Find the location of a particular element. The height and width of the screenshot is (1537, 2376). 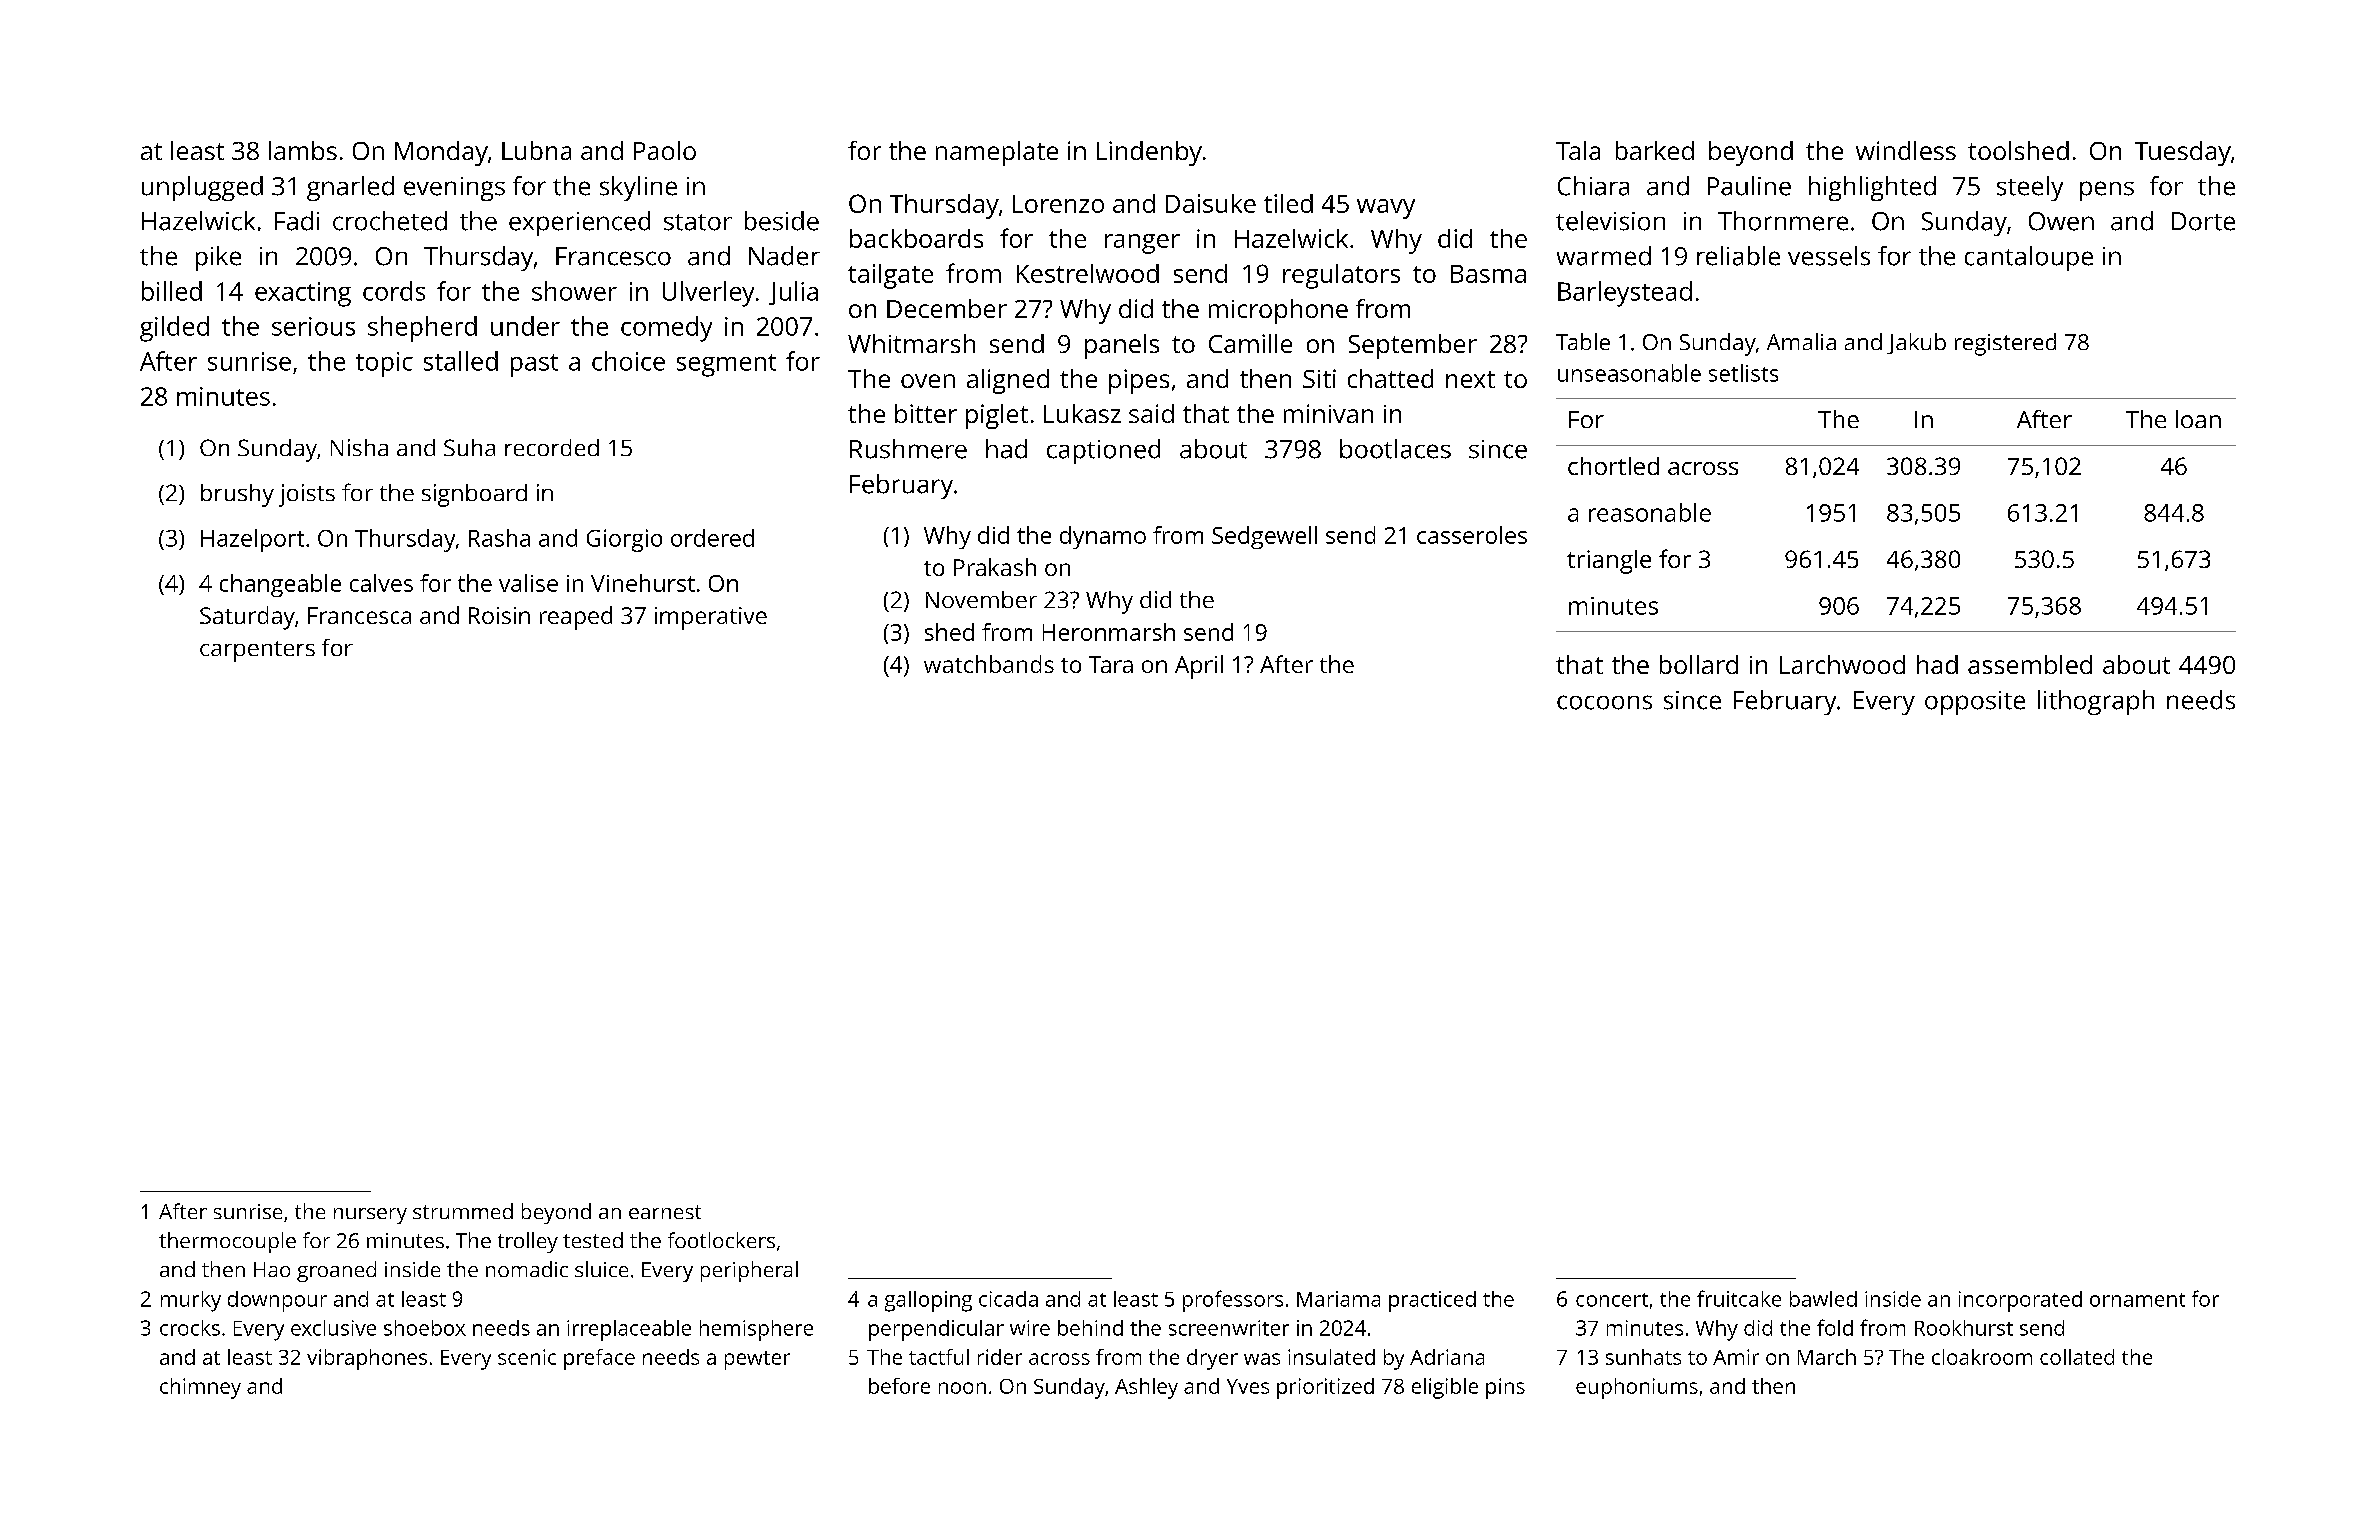

Monday is located at coordinates (441, 153).
